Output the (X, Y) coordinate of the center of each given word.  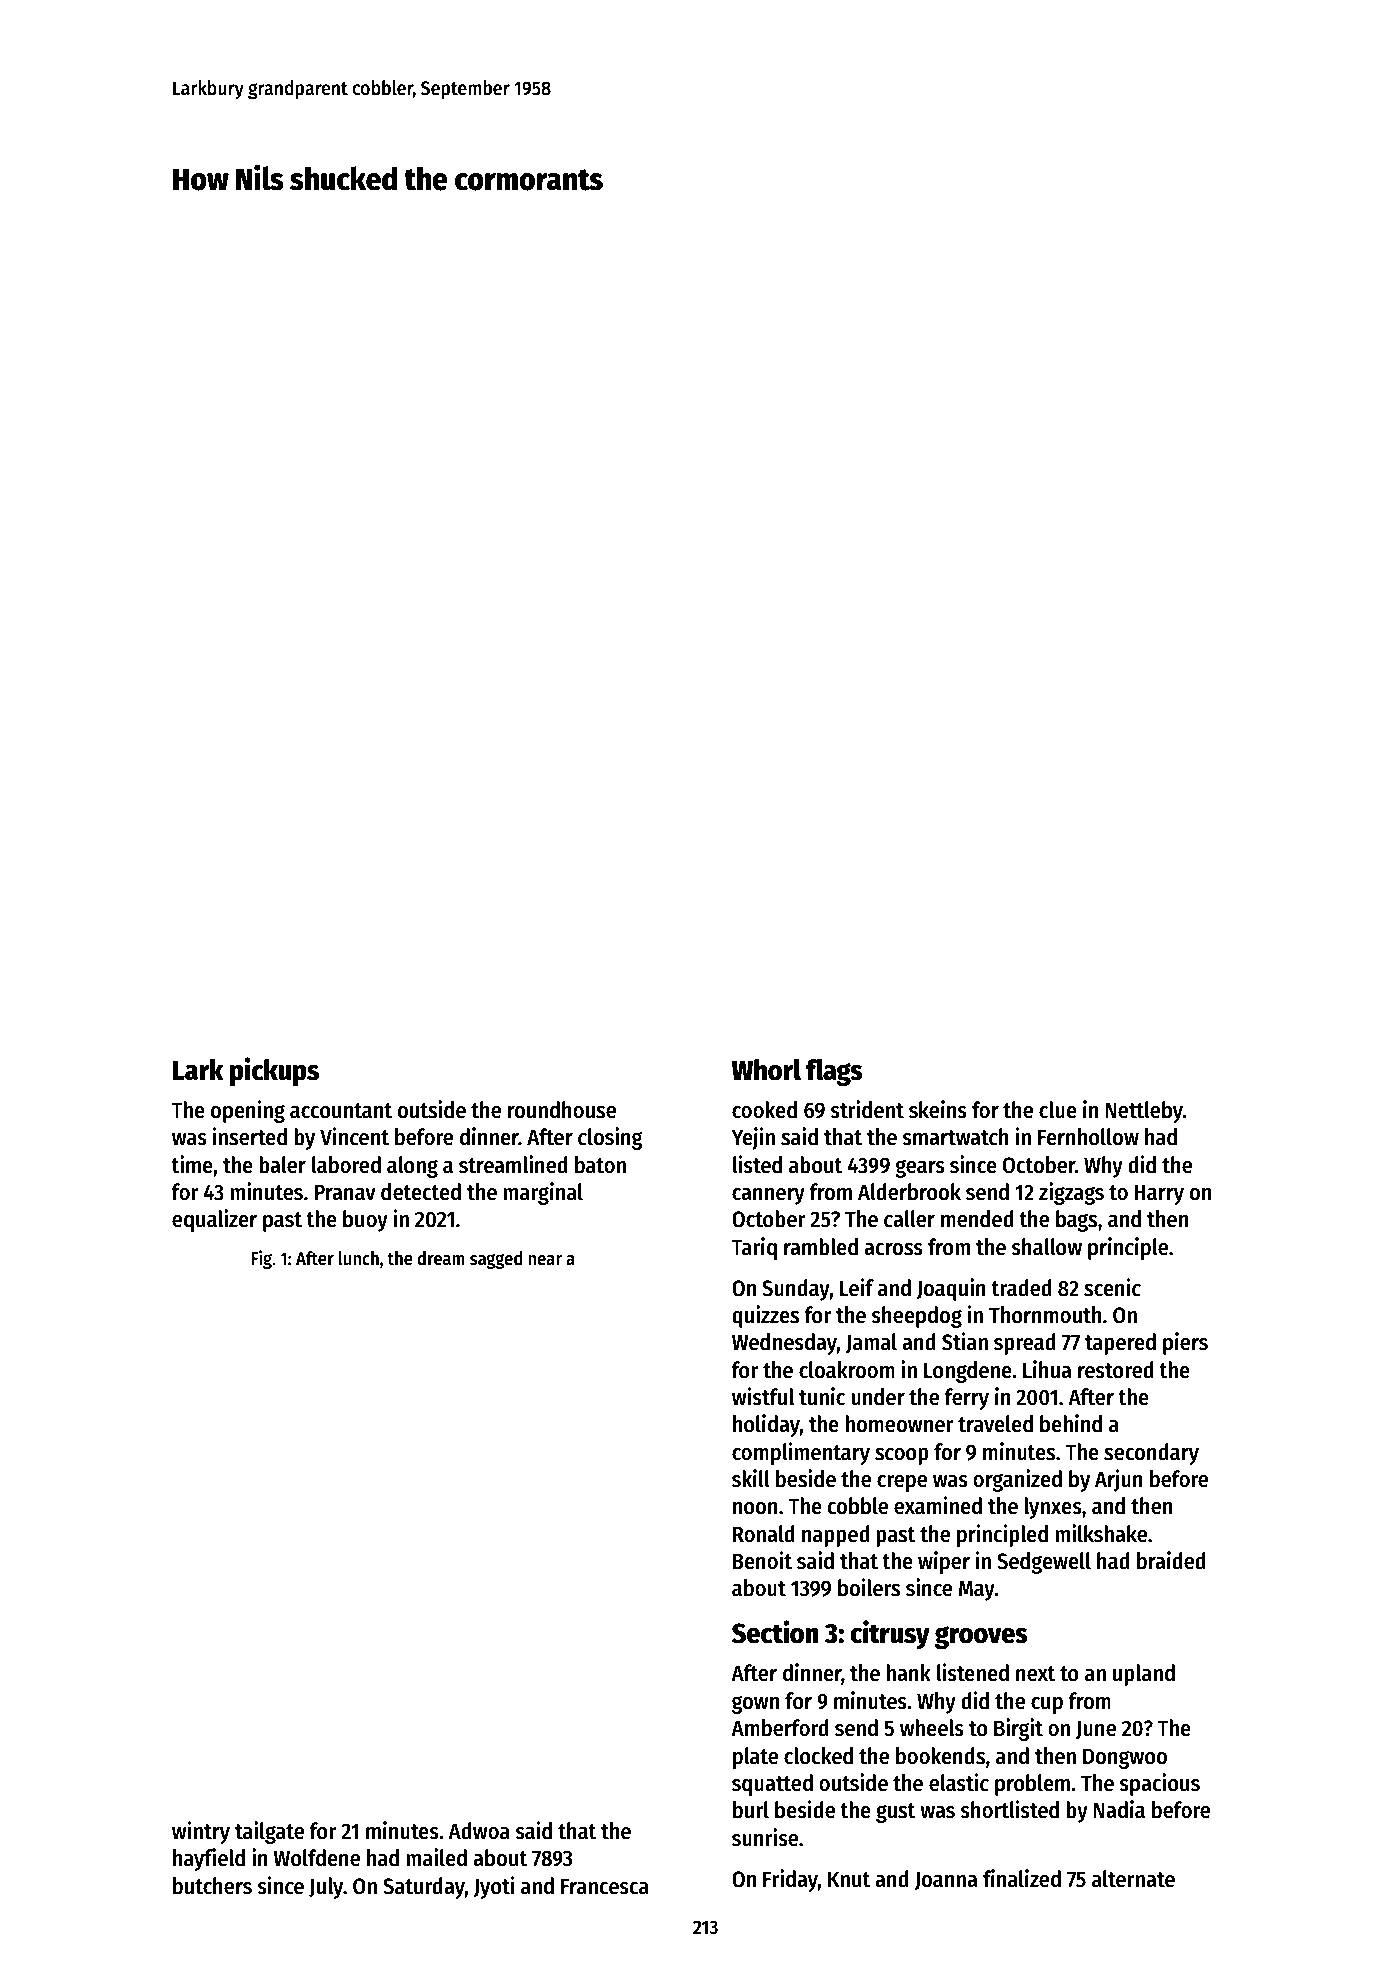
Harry (1159, 1194)
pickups (274, 1071)
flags (834, 1072)
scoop (902, 1456)
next (1036, 1674)
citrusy (890, 1634)
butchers (212, 1886)
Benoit (762, 1560)
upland (1144, 1675)
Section (775, 1632)
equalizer (214, 1220)
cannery (768, 1196)
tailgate (269, 1832)
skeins (938, 1109)
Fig (262, 1259)
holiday (766, 1425)
